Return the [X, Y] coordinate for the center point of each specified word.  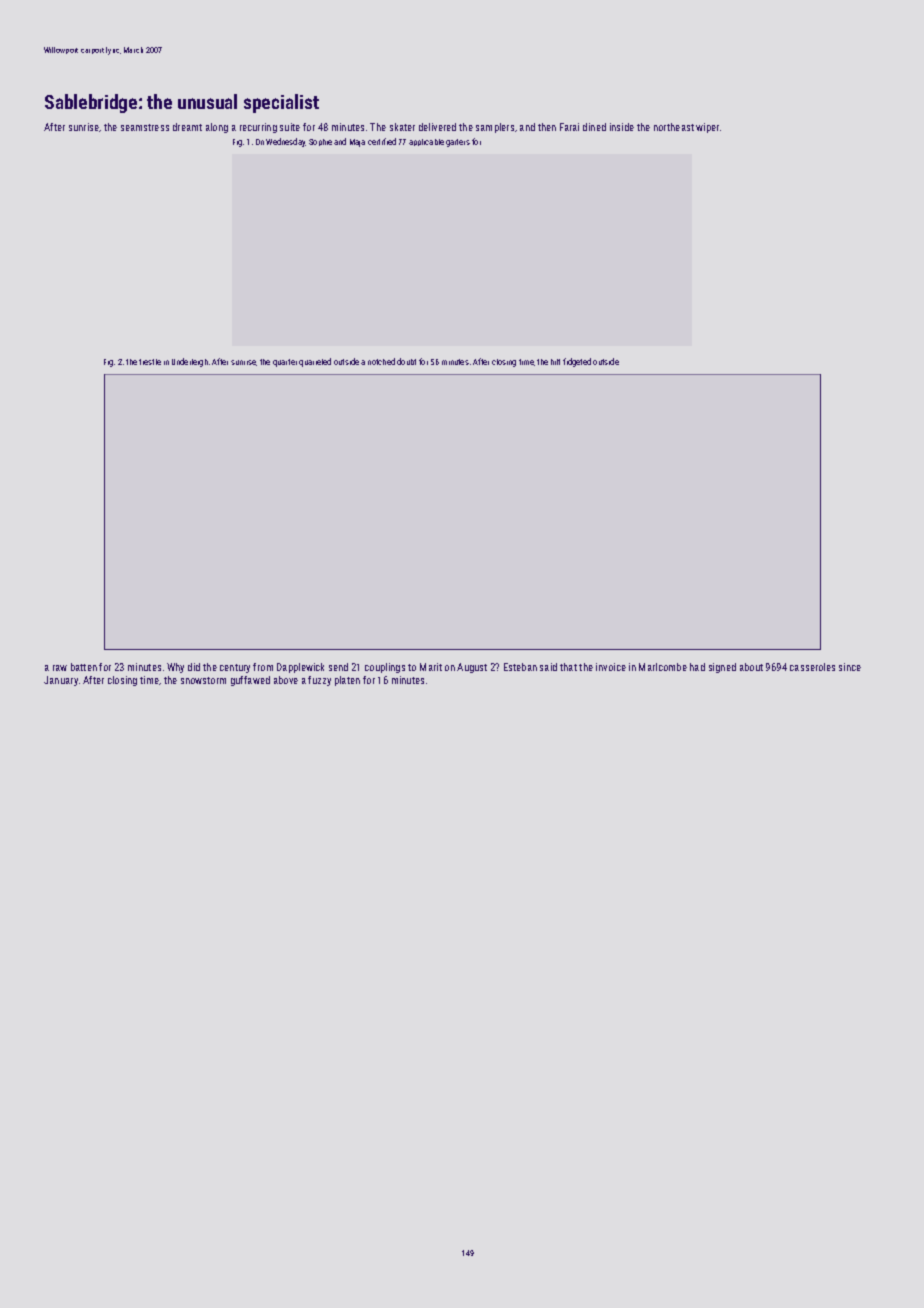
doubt [406, 361]
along [217, 128]
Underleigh [190, 362]
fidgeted [577, 362]
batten [84, 667]
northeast [674, 127]
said [548, 667]
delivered [437, 127]
